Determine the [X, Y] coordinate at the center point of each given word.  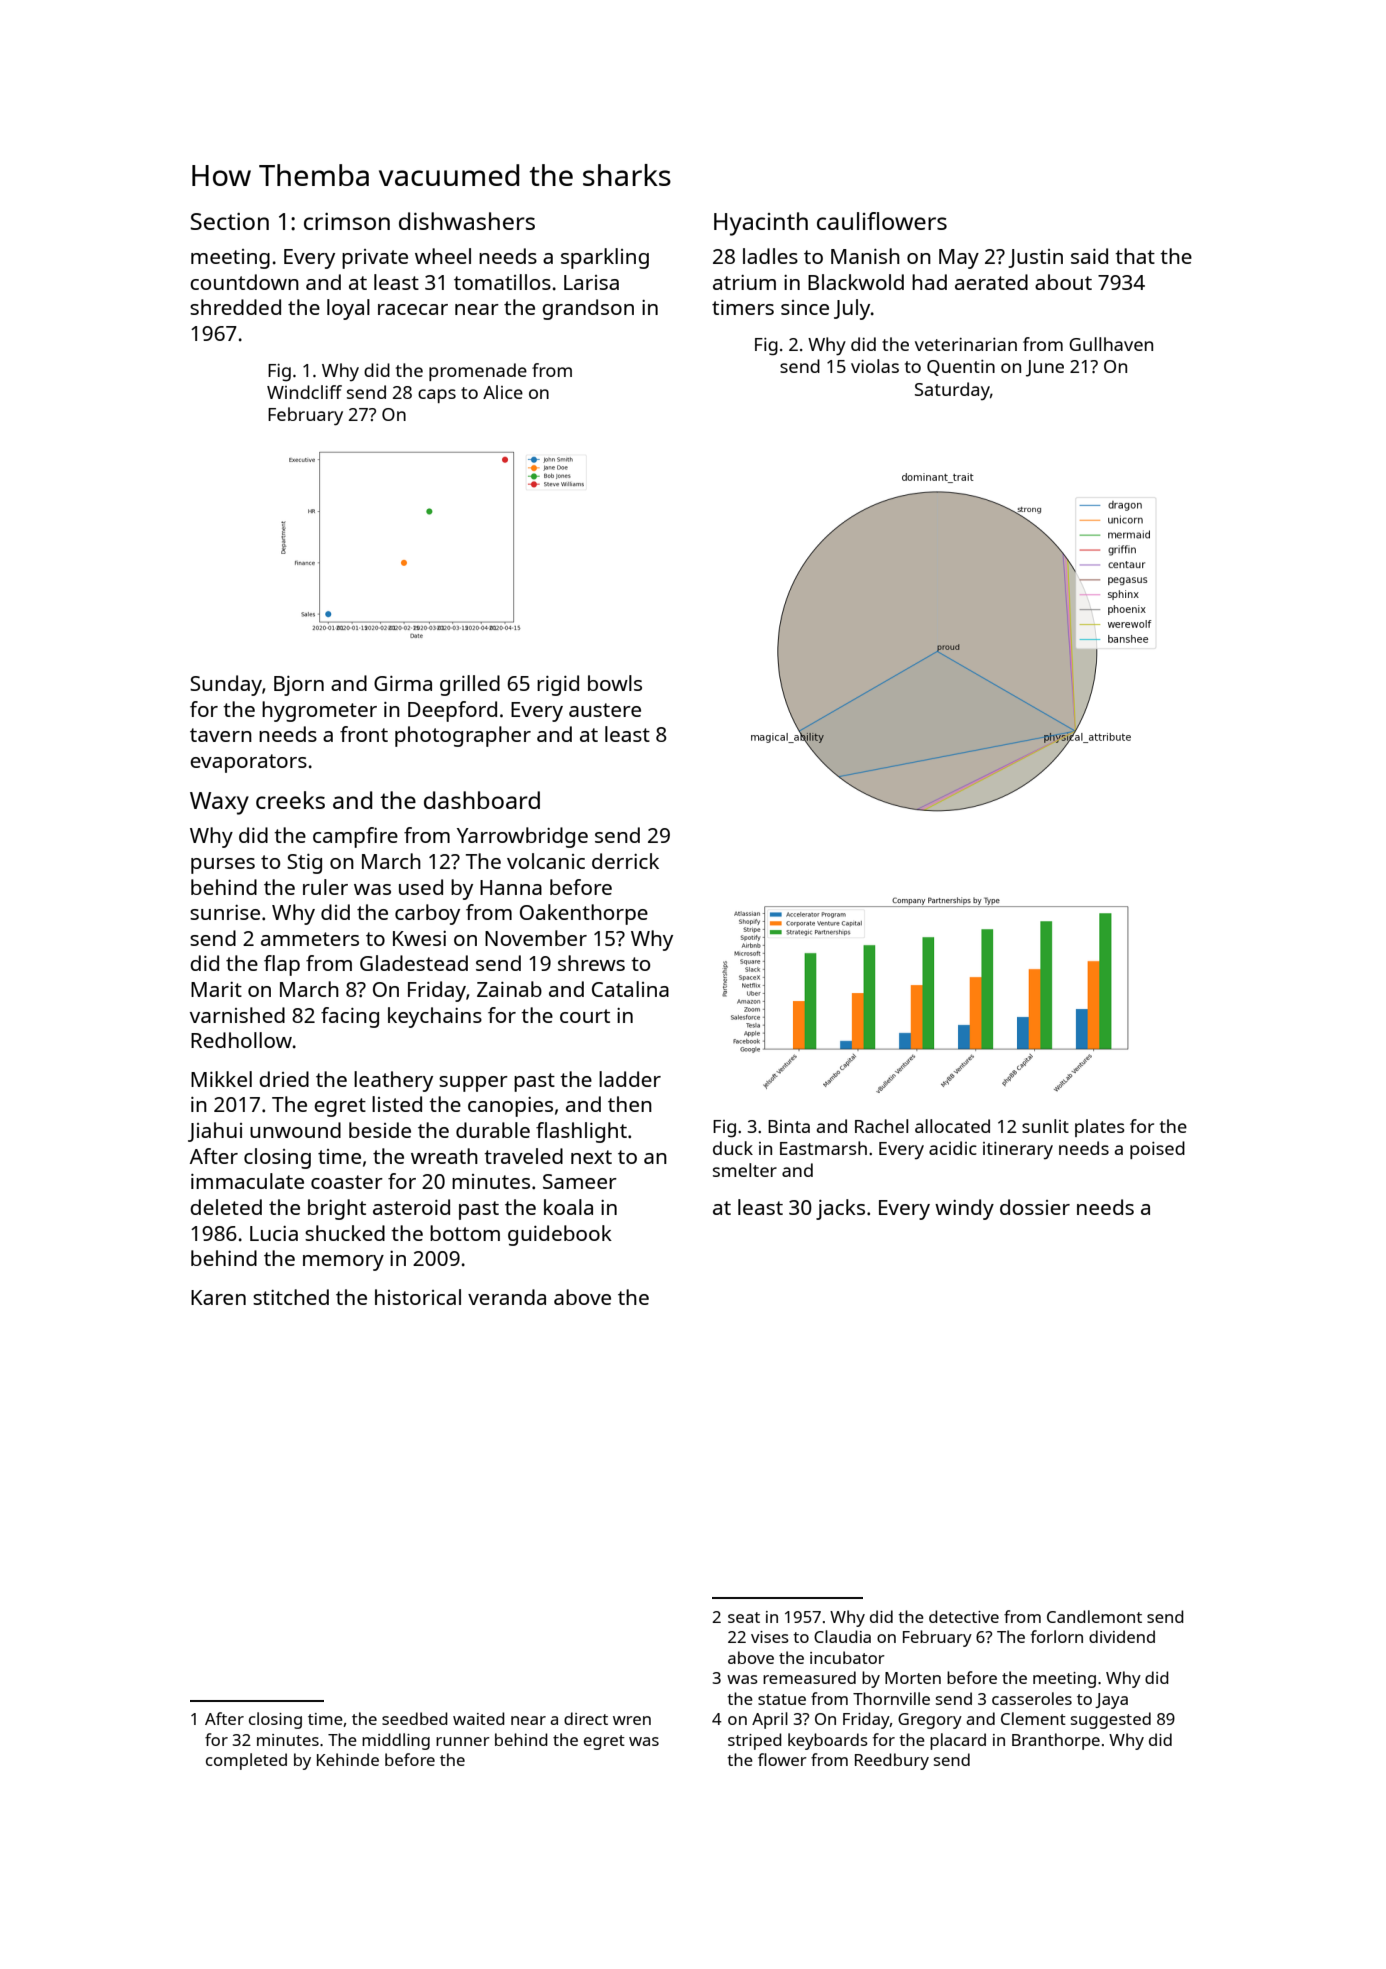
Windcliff [304, 392]
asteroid [411, 1207]
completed [246, 1761]
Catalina [630, 989]
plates [1100, 1128]
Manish [865, 256]
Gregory [930, 1721]
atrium [744, 282]
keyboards [828, 1741]
